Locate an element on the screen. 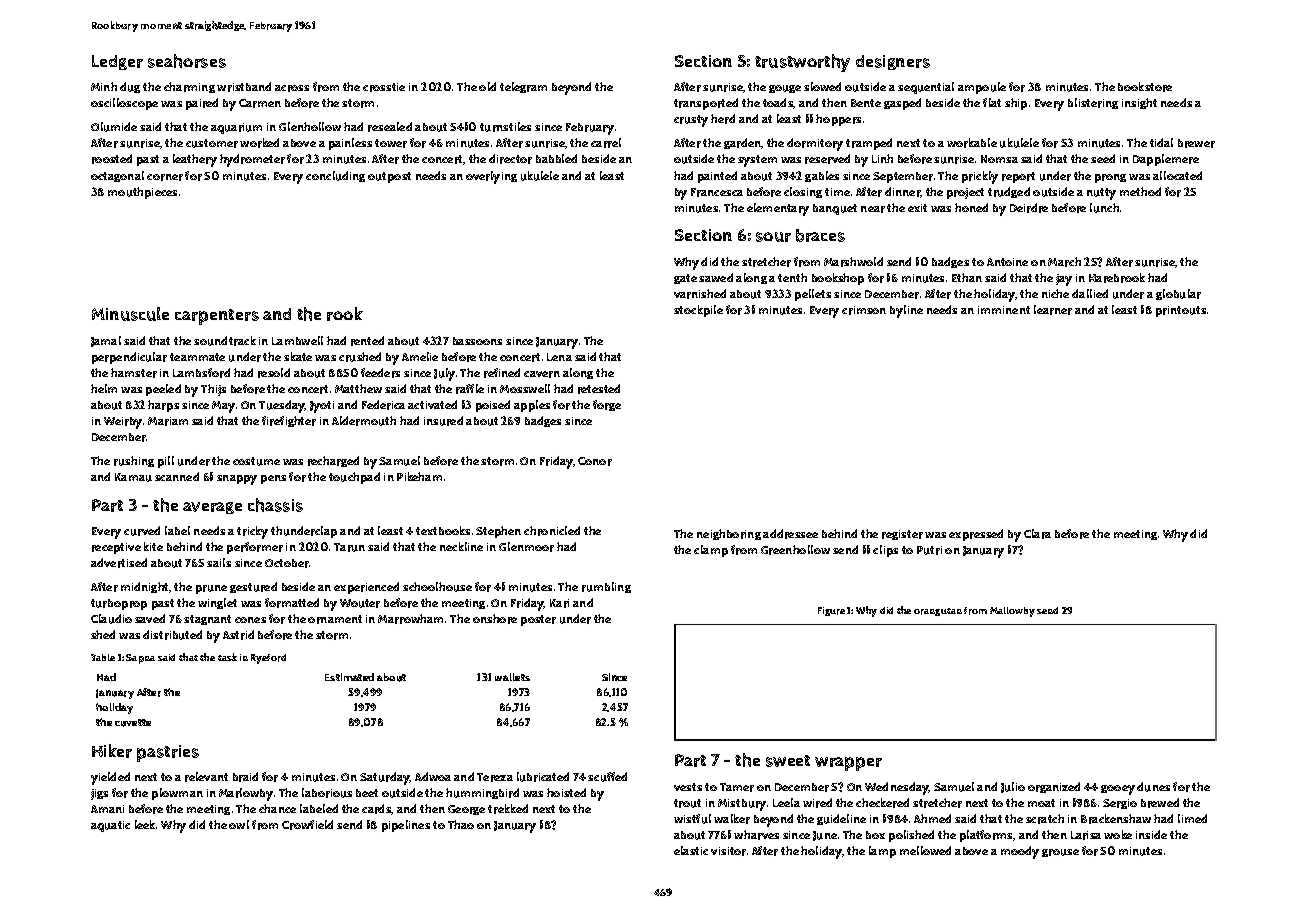 The image size is (1308, 924). Aldermouth is located at coordinates (364, 421).
